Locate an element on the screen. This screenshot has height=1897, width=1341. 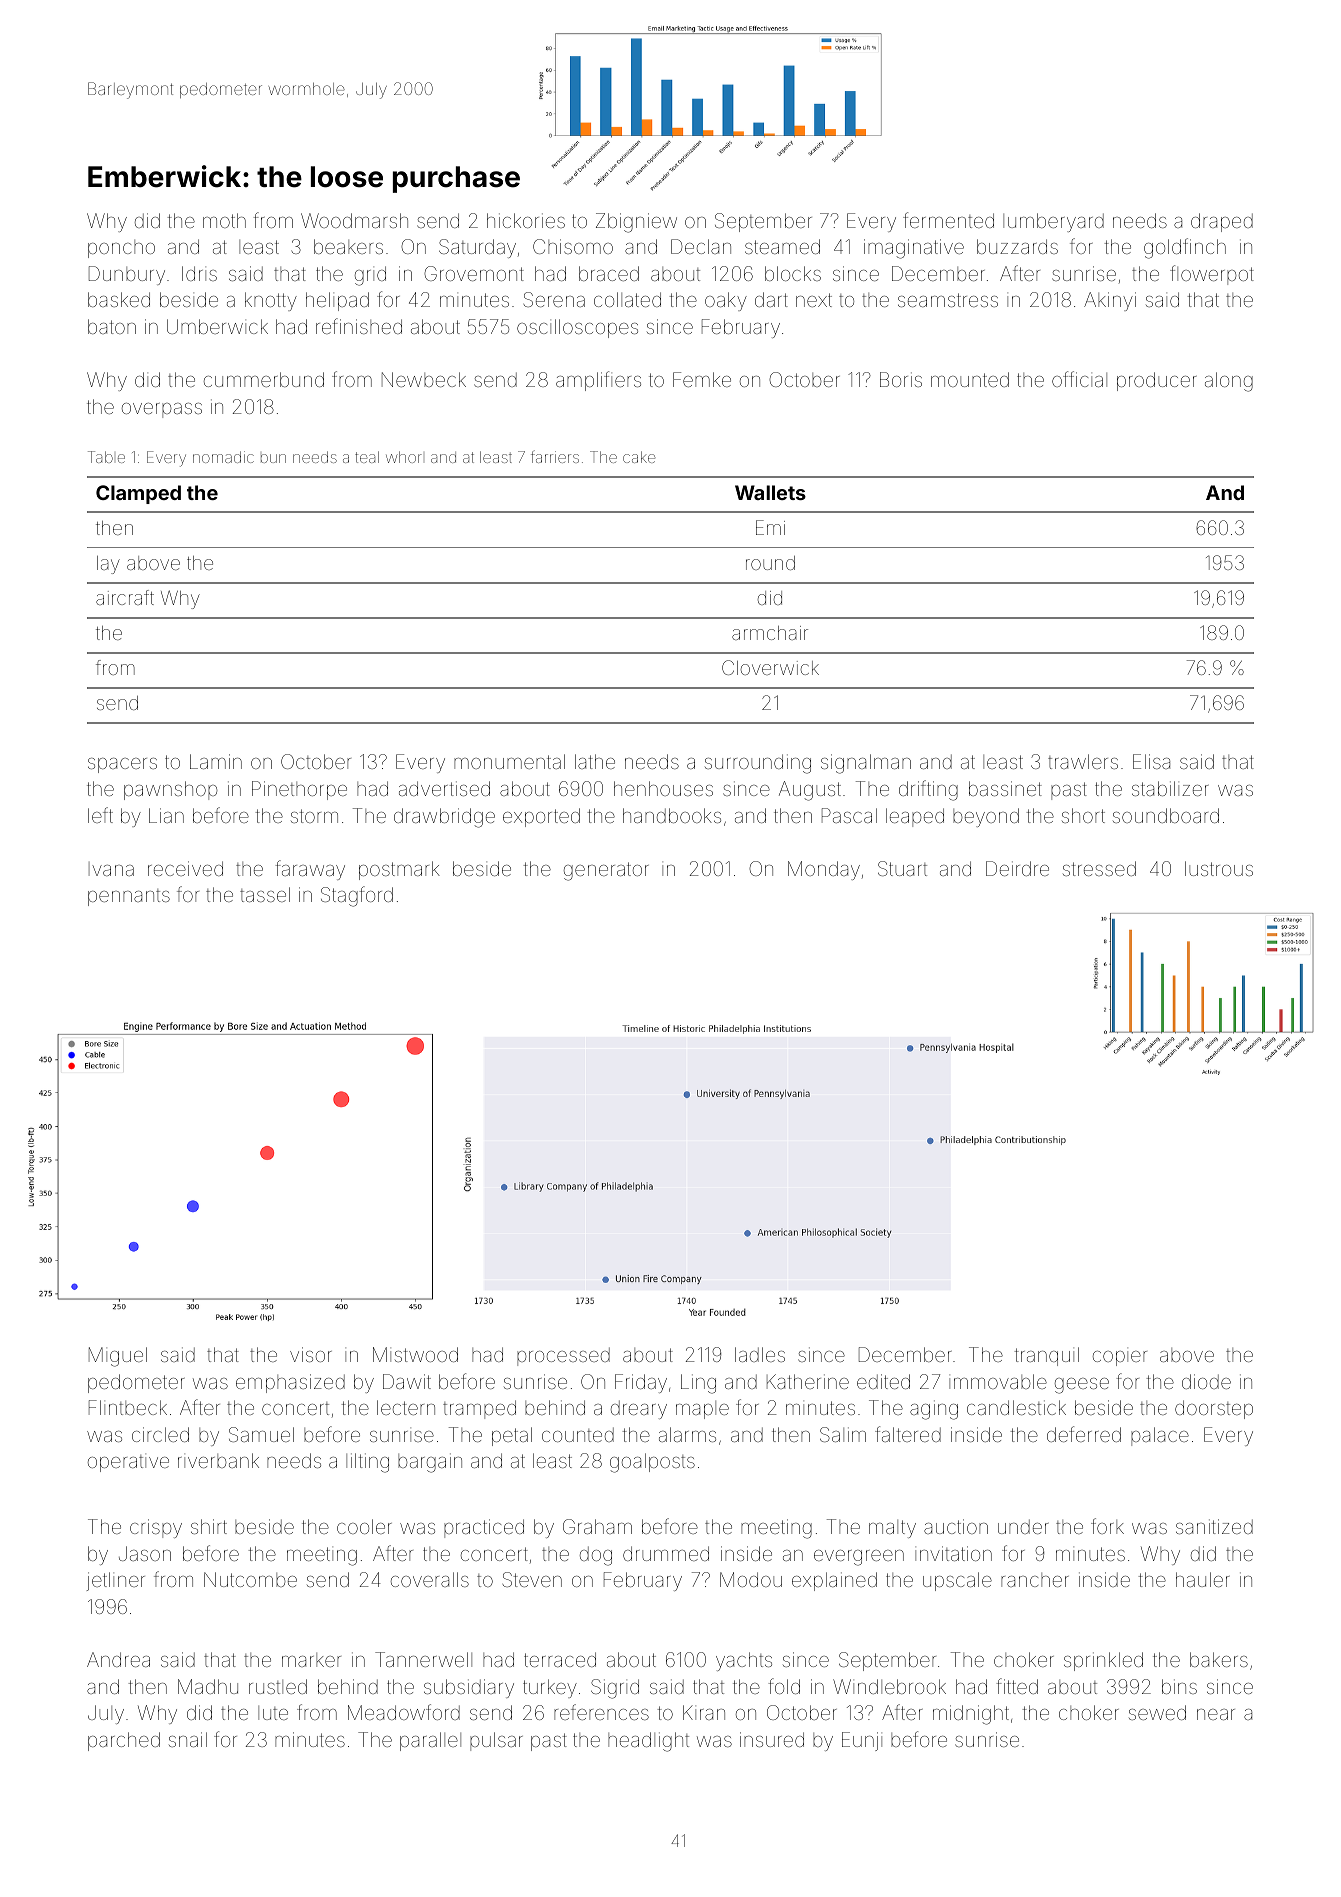
aircraft is located at coordinates (125, 597).
